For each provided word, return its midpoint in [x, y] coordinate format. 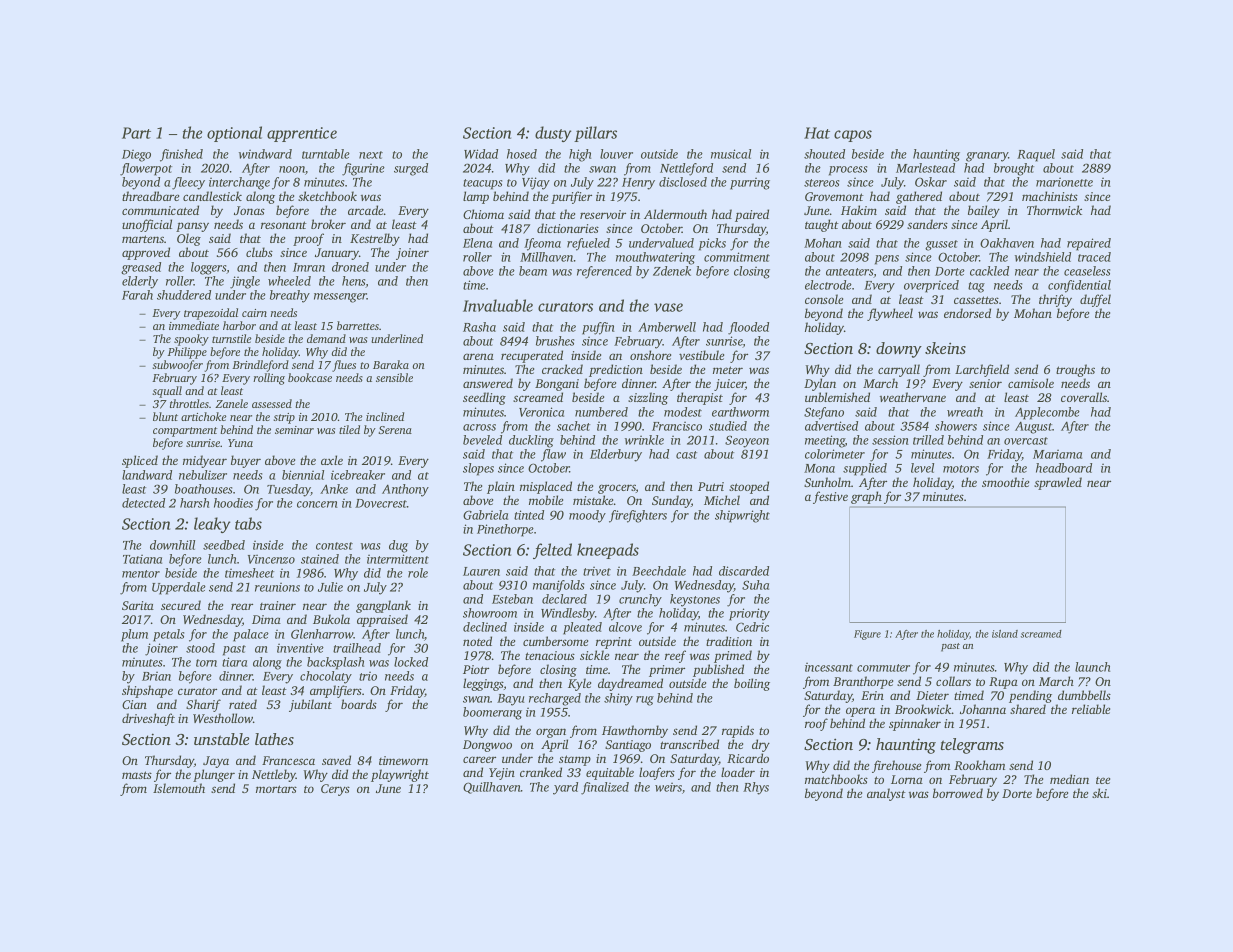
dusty [553, 134]
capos [853, 136]
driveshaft [148, 719]
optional [234, 134]
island [1005, 634]
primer [667, 671]
